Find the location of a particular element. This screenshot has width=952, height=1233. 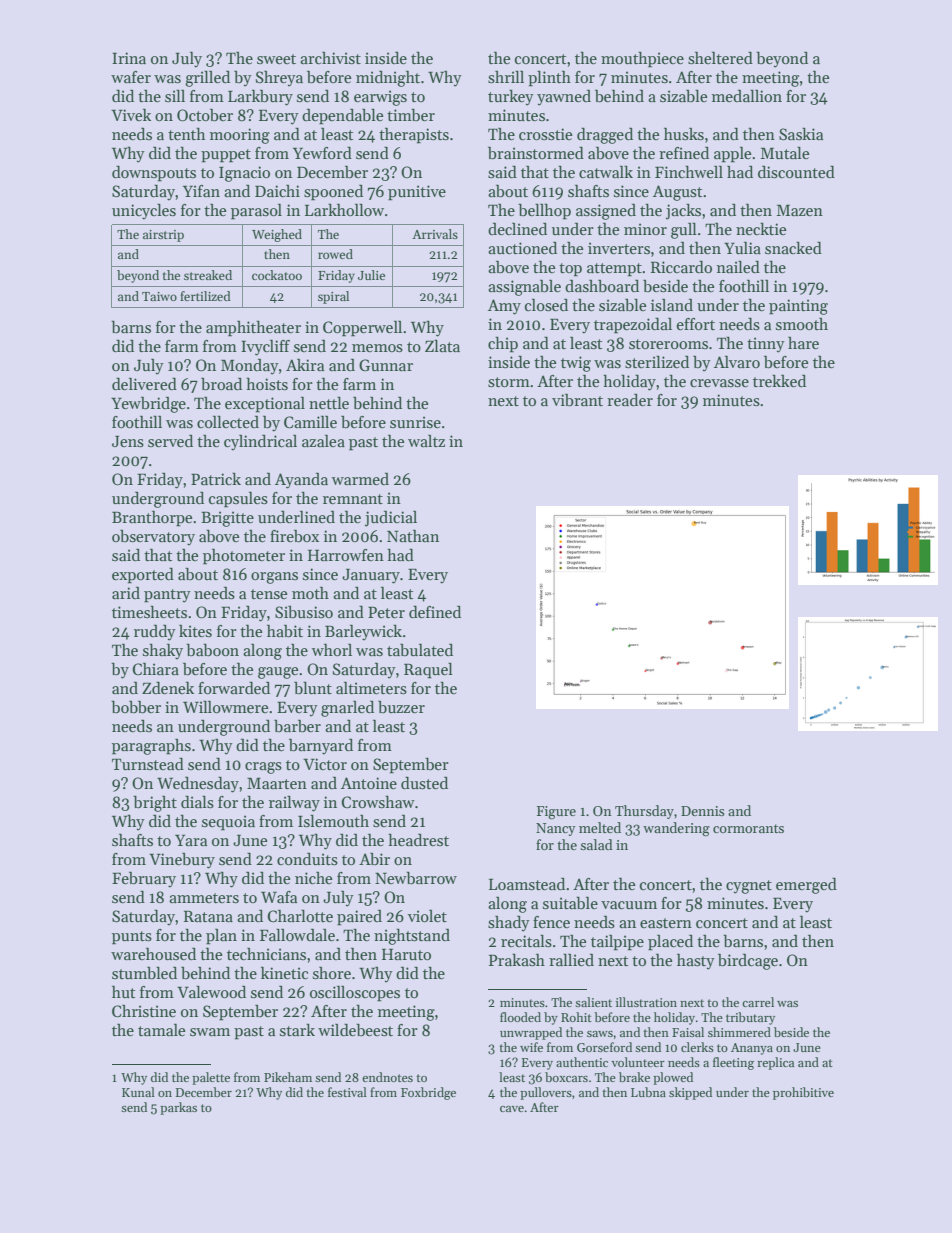

Shreya is located at coordinates (279, 78).
